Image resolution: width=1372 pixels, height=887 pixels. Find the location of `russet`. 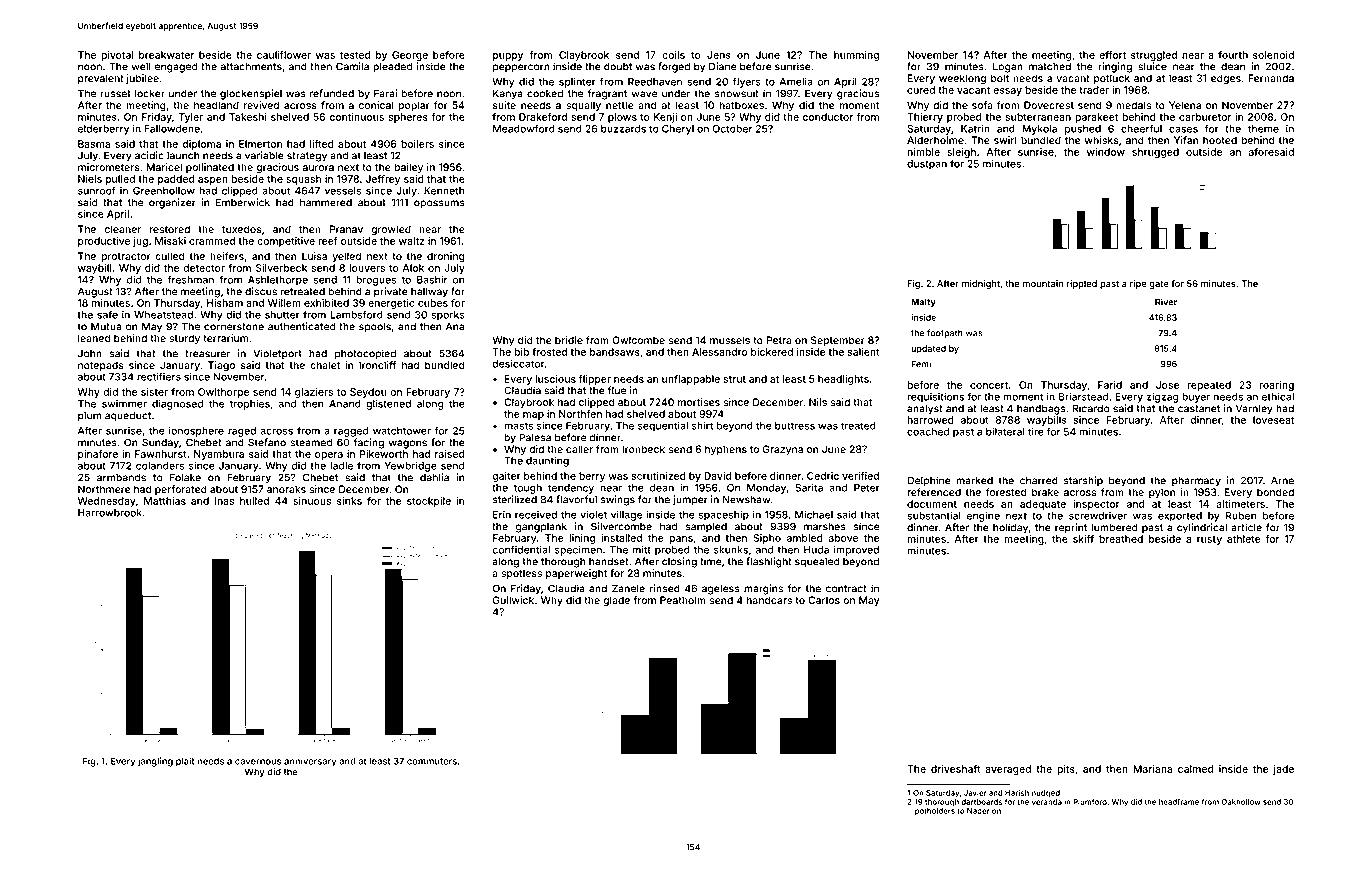

russet is located at coordinates (115, 94).
